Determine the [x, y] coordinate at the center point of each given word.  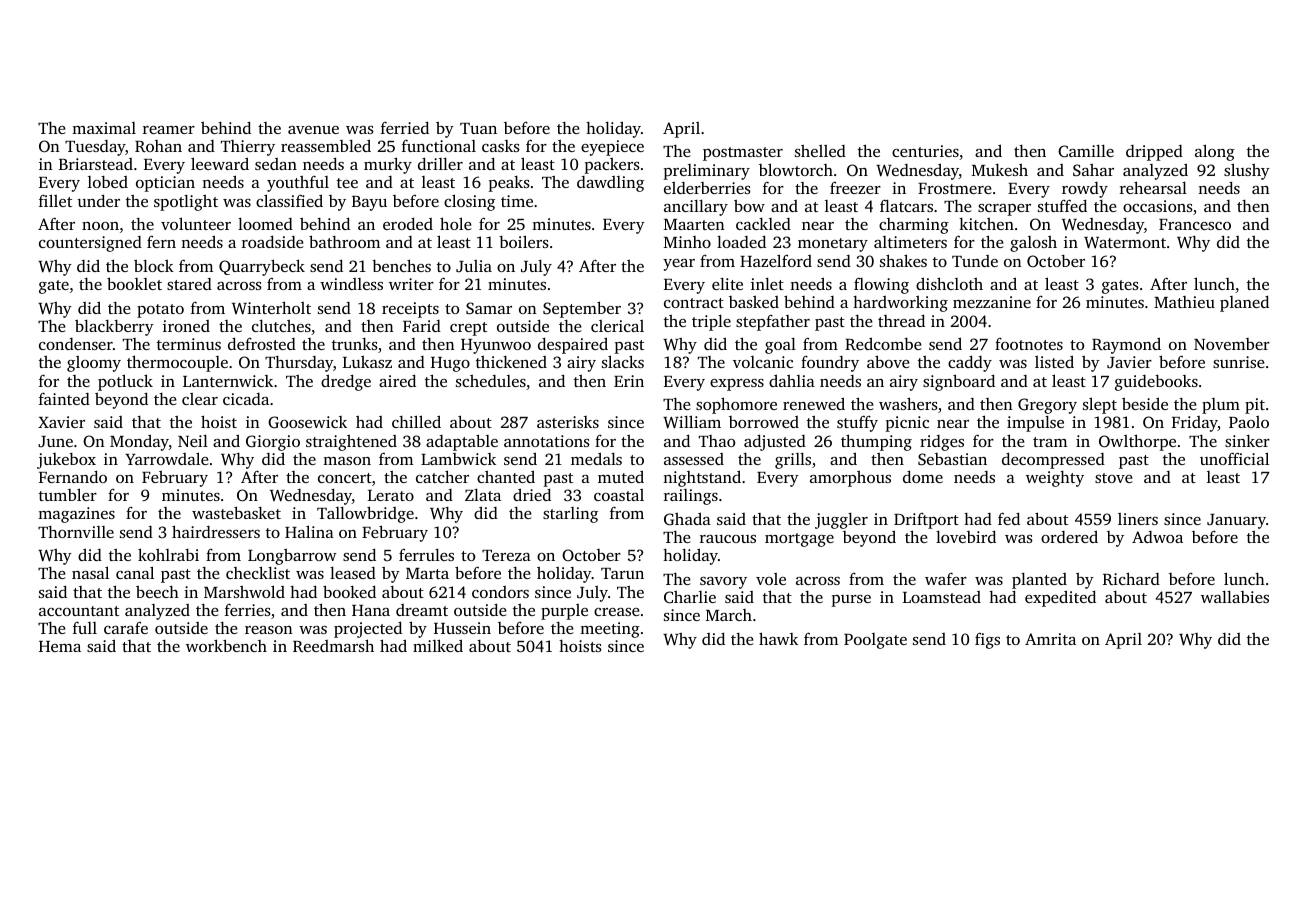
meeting [610, 630]
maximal [104, 128]
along [1215, 152]
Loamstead [942, 597]
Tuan [478, 128]
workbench [226, 645]
